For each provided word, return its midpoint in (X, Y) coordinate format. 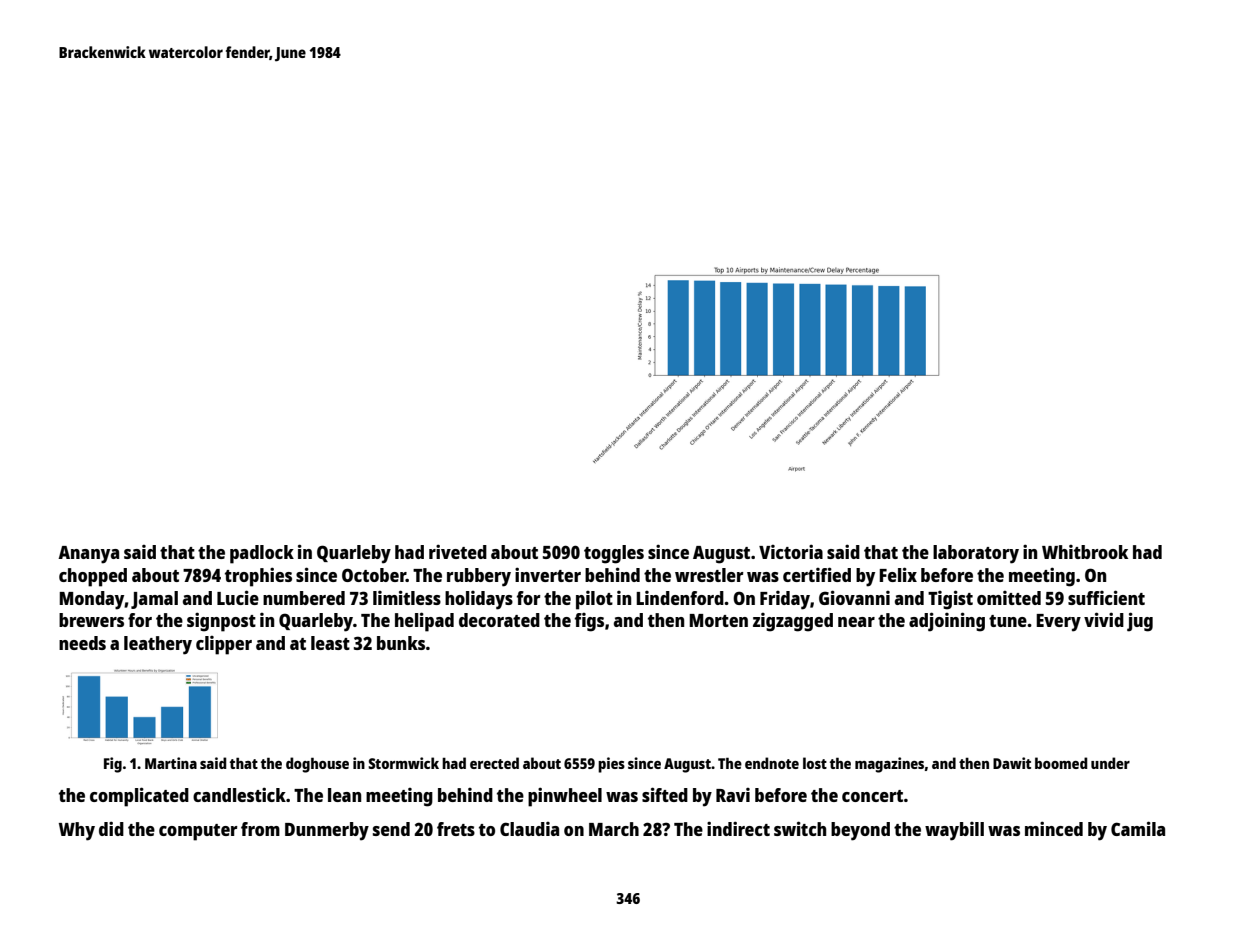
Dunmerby (327, 831)
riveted (458, 551)
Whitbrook (1085, 552)
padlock (262, 554)
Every (1058, 623)
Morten (718, 620)
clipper (224, 645)
